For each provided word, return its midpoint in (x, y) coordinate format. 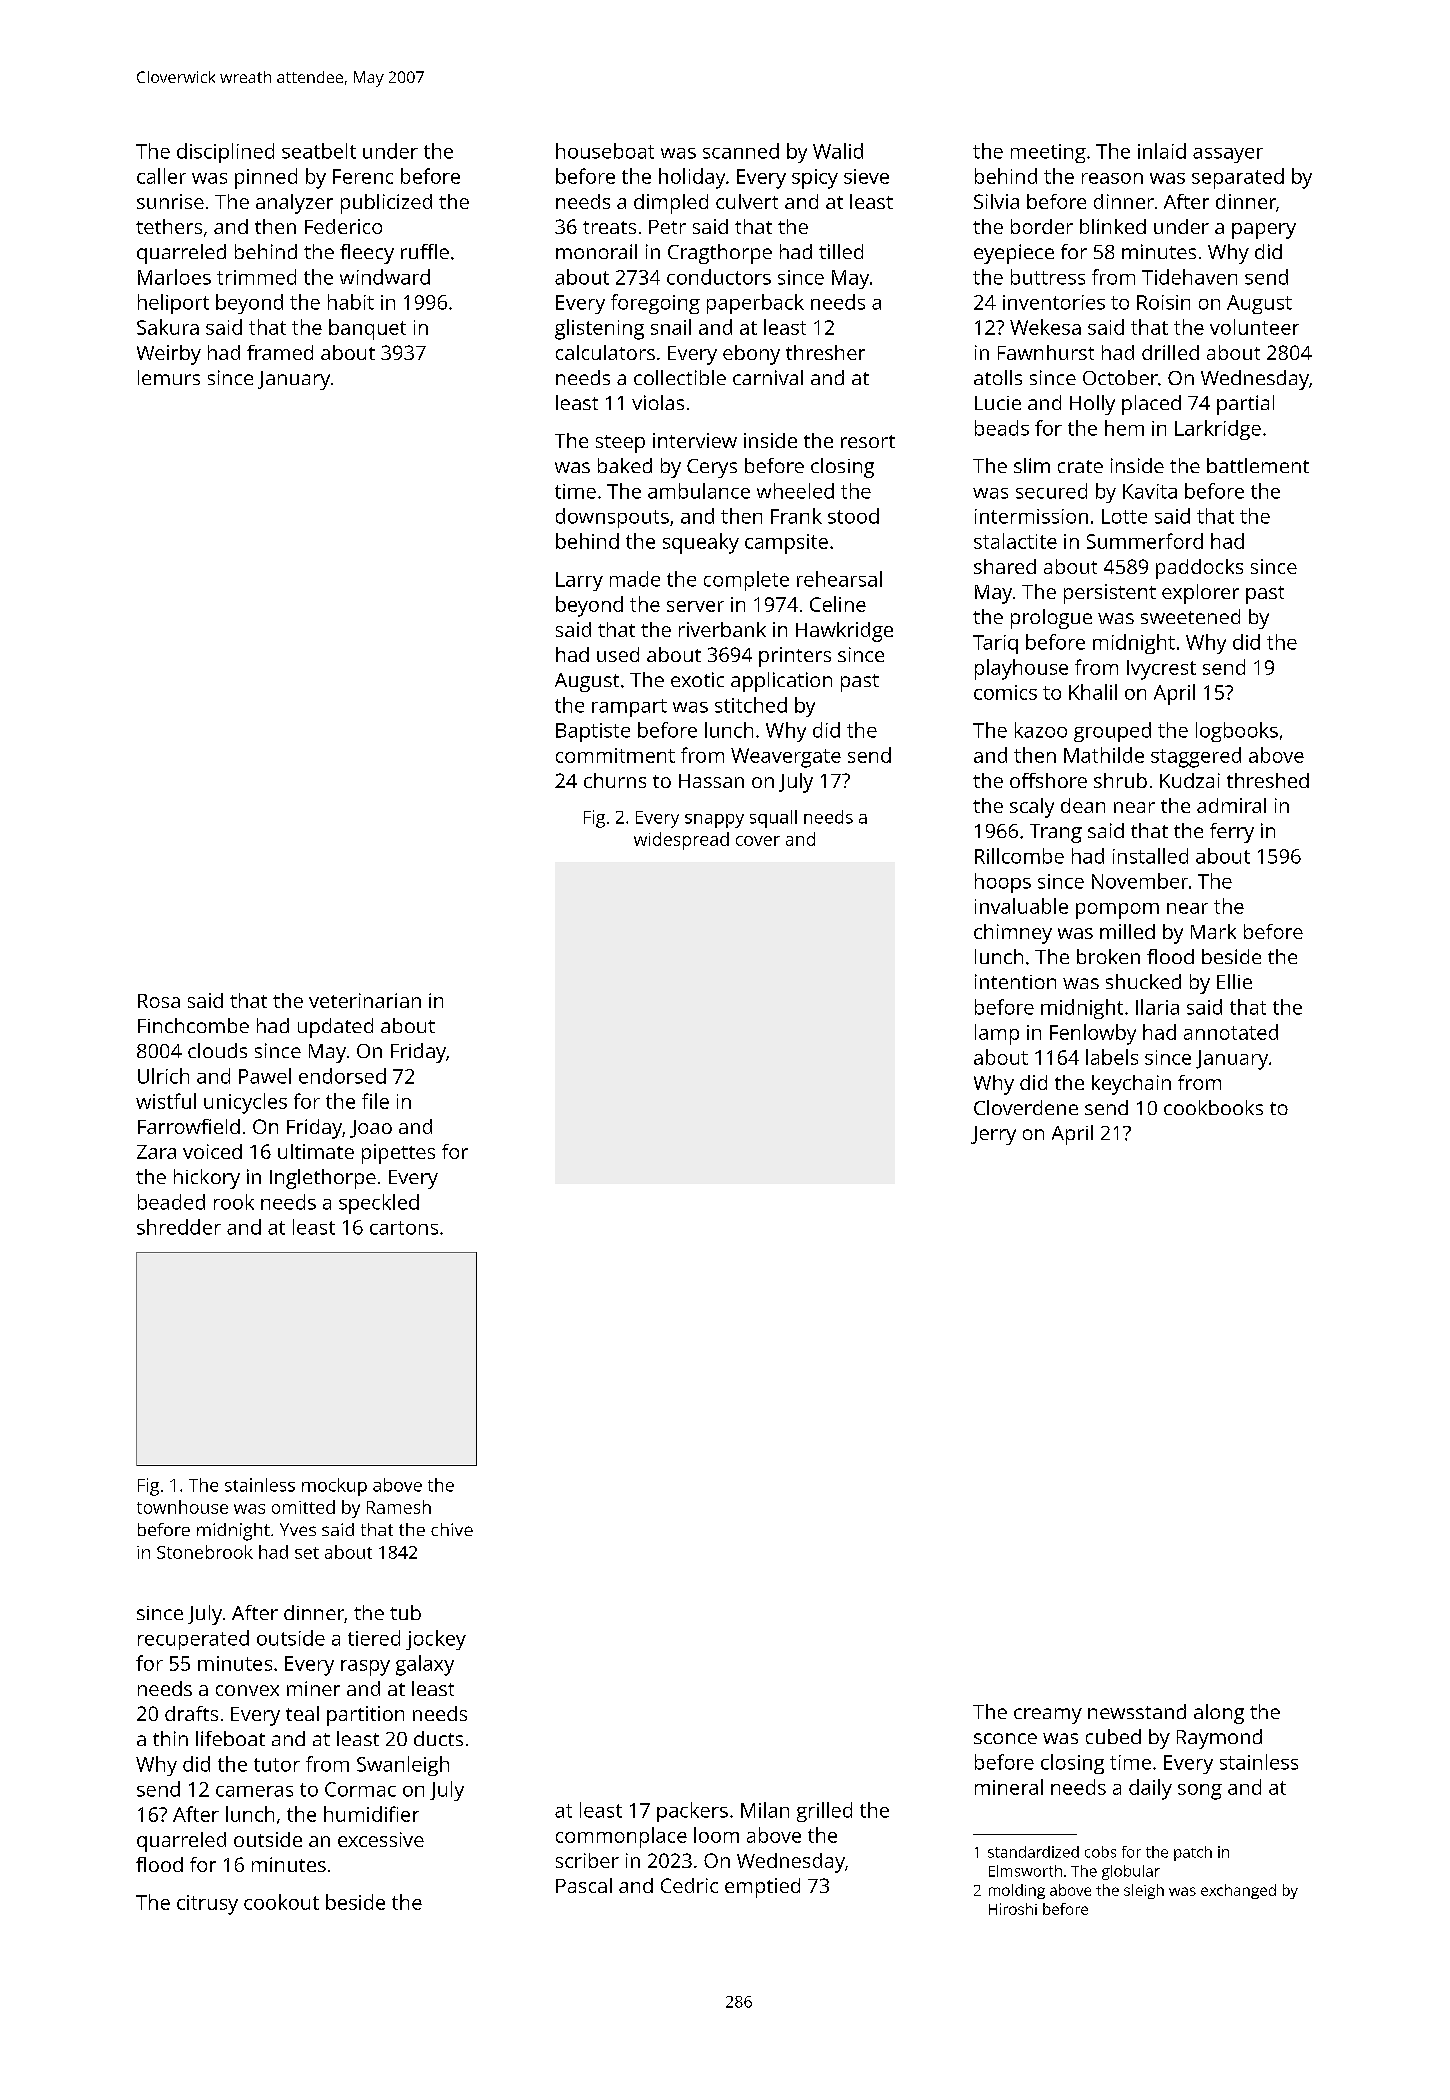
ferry (1232, 833)
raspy (365, 1668)
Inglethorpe (323, 1179)
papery (1264, 231)
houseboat (605, 151)
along (1219, 1714)
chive (452, 1529)
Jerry (993, 1135)
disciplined (225, 153)
